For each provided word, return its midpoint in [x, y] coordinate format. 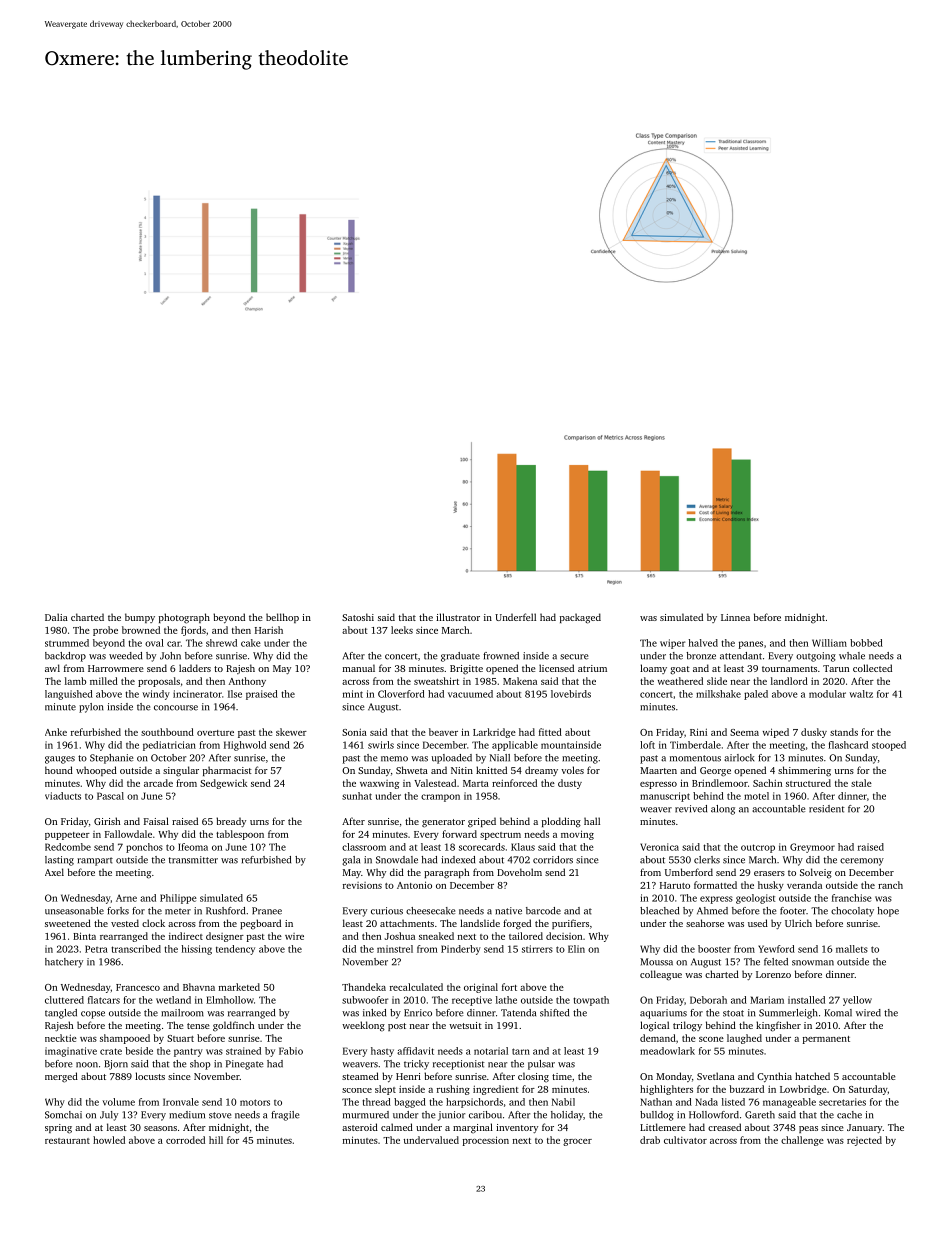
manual [359, 668]
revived [691, 809]
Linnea [735, 617]
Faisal [156, 821]
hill [216, 1140]
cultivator [685, 1140]
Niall [500, 758]
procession [486, 1141]
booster [714, 949]
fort [509, 987]
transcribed [136, 949]
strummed [67, 643]
